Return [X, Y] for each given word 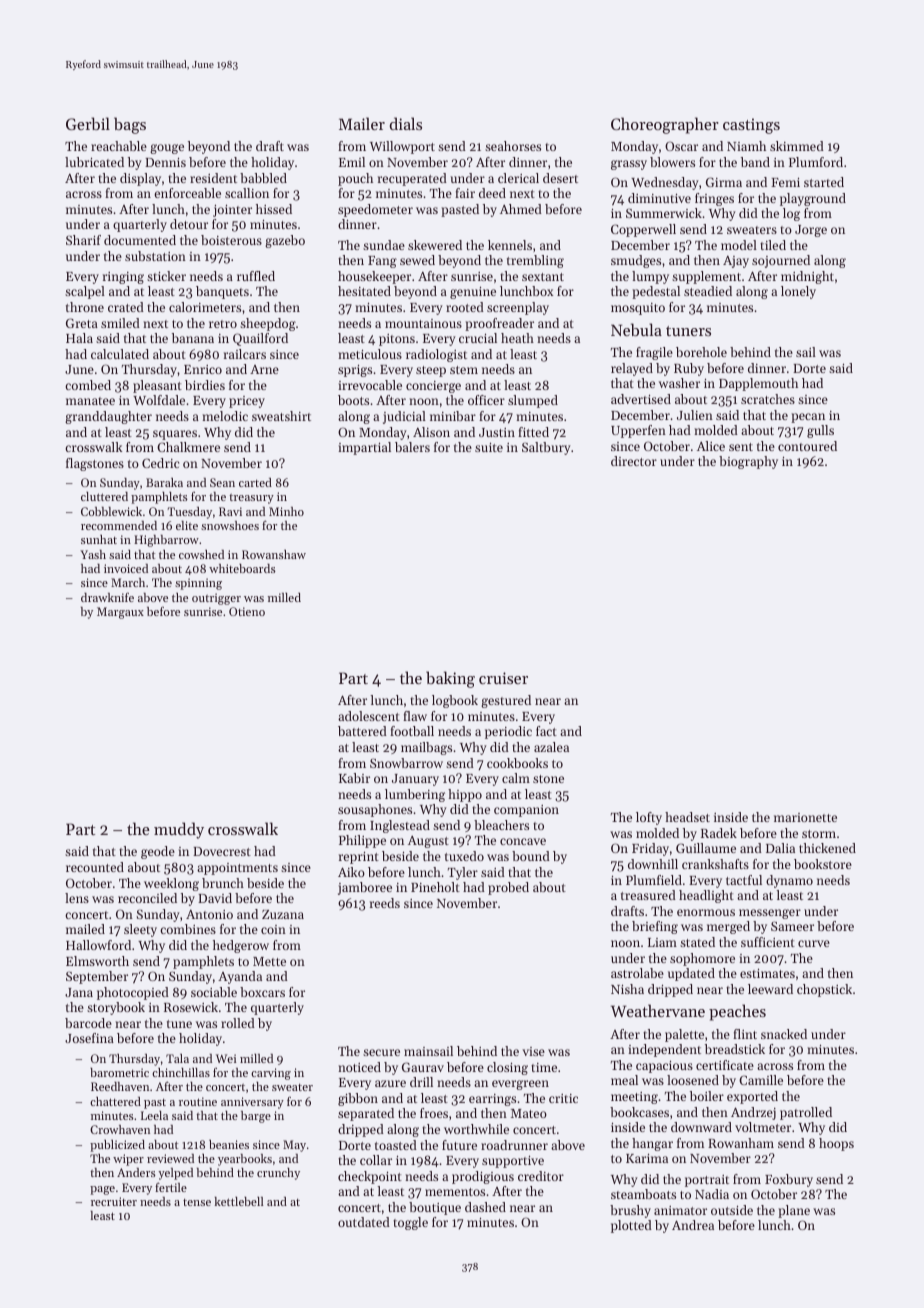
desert [560, 178]
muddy [179, 830]
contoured [807, 446]
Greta [82, 323]
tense [197, 1202]
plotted [631, 1226]
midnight [807, 277]
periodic [508, 732]
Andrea [693, 1225]
